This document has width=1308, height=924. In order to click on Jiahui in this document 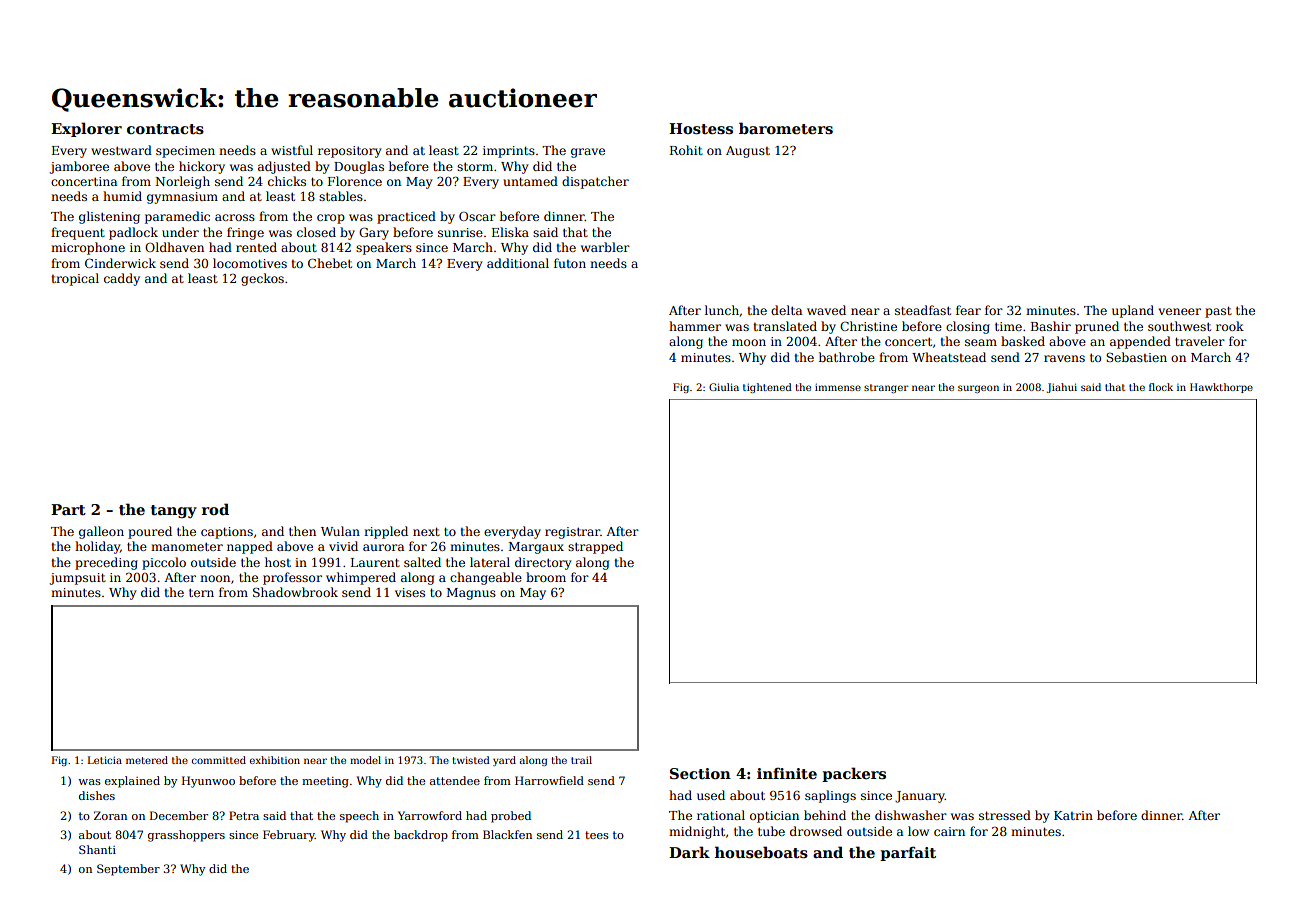, I will do `click(1062, 388)`.
